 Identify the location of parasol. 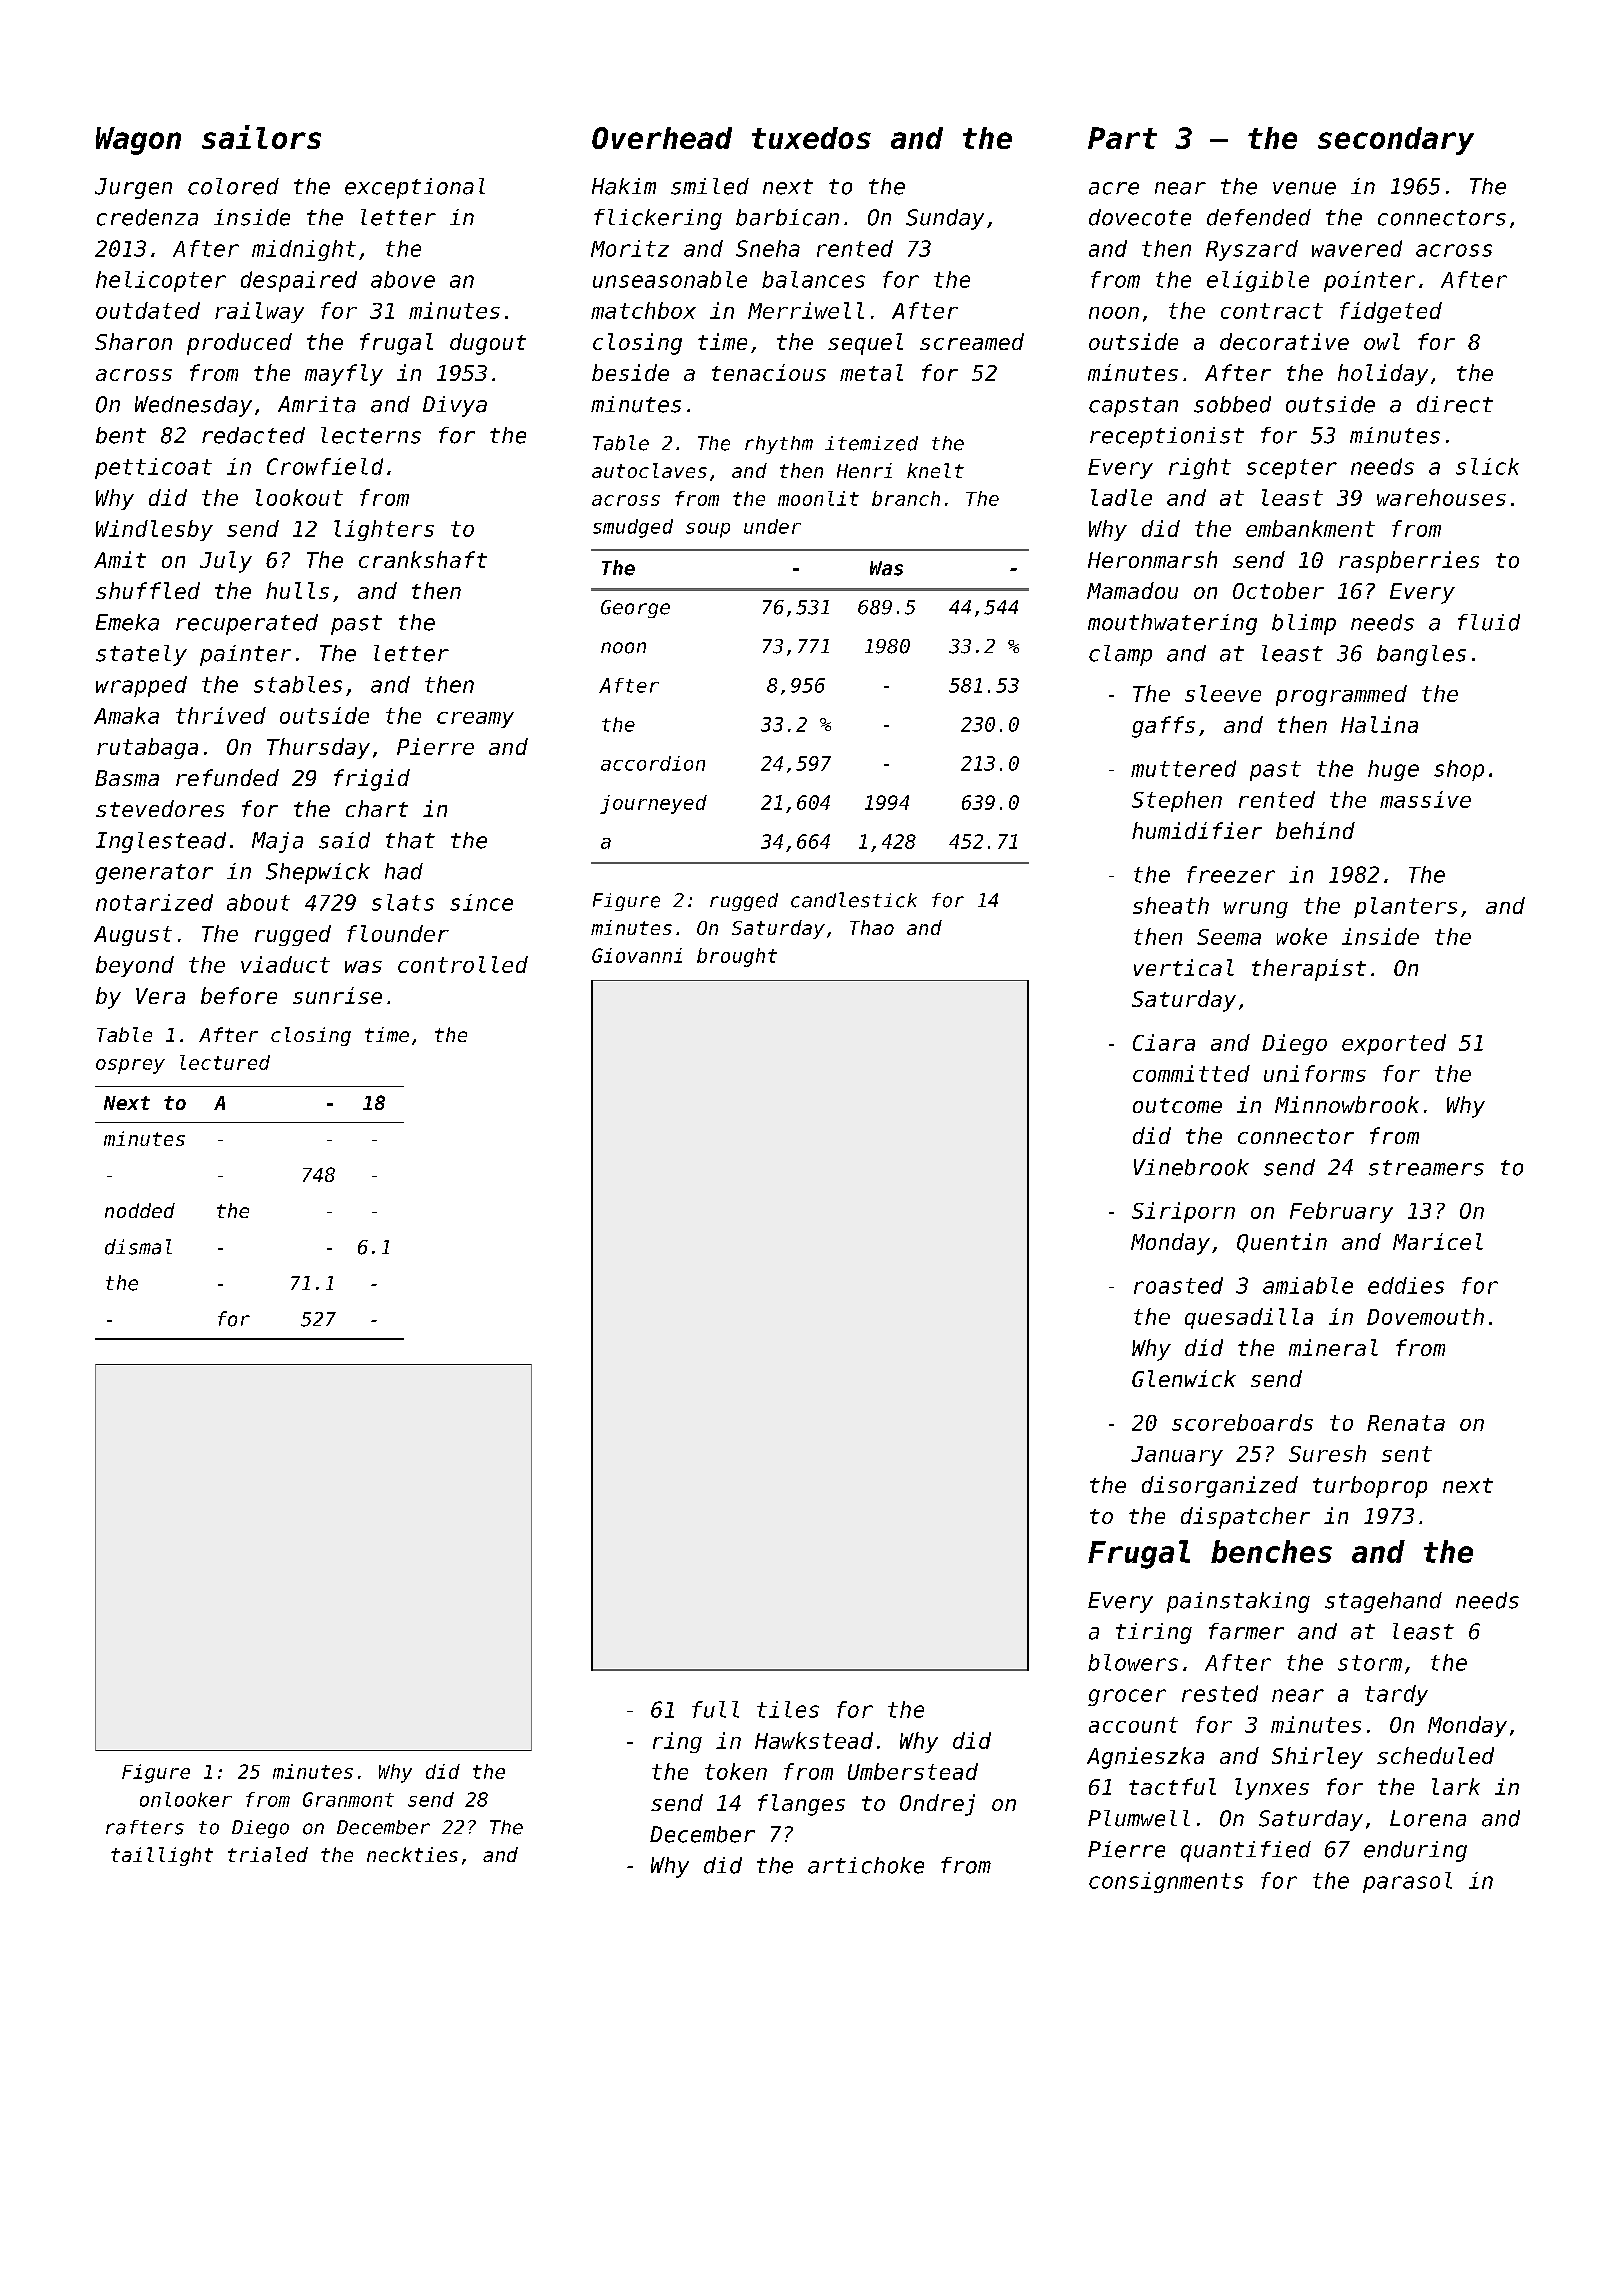
(1407, 1882).
